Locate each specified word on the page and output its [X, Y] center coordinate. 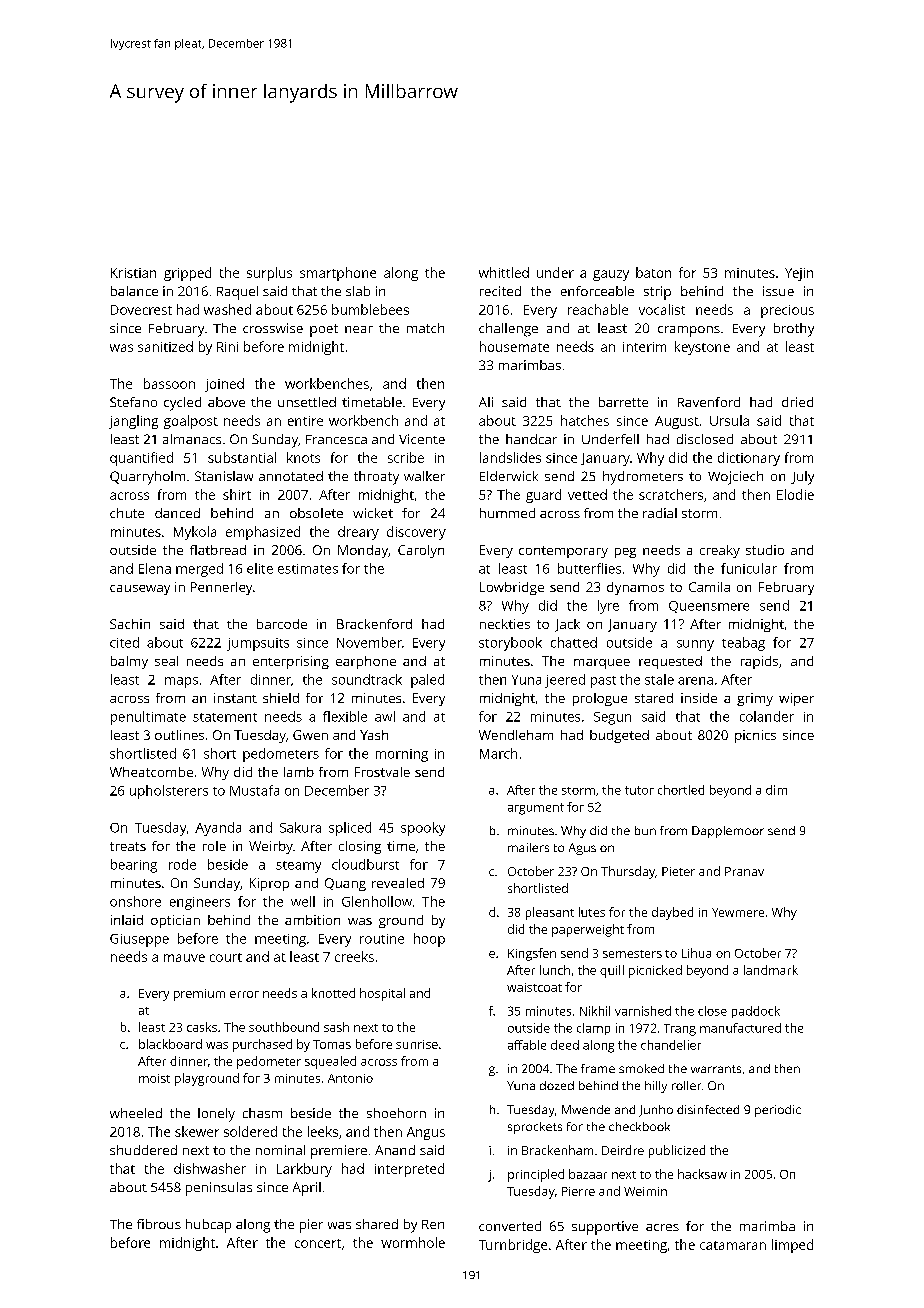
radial [660, 513]
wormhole [413, 1242]
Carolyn [421, 551]
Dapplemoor [728, 832]
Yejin [799, 274]
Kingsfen [532, 954]
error [244, 994]
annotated [291, 476]
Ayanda [218, 829]
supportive [605, 1228]
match [425, 328]
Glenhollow [377, 901]
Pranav [744, 871]
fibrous [159, 1224]
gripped [187, 274]
